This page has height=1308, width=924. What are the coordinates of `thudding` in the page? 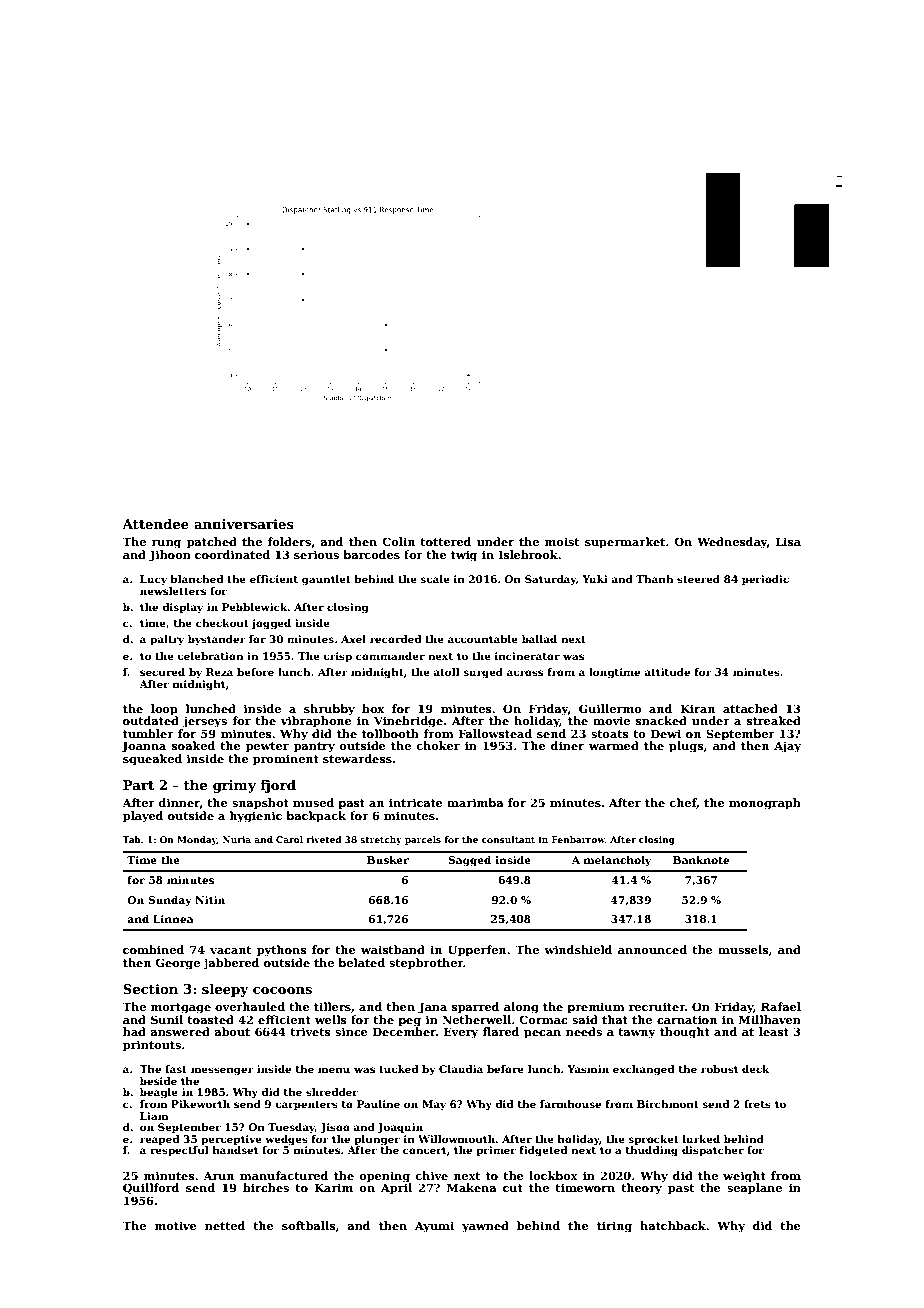 It's located at (652, 1151).
